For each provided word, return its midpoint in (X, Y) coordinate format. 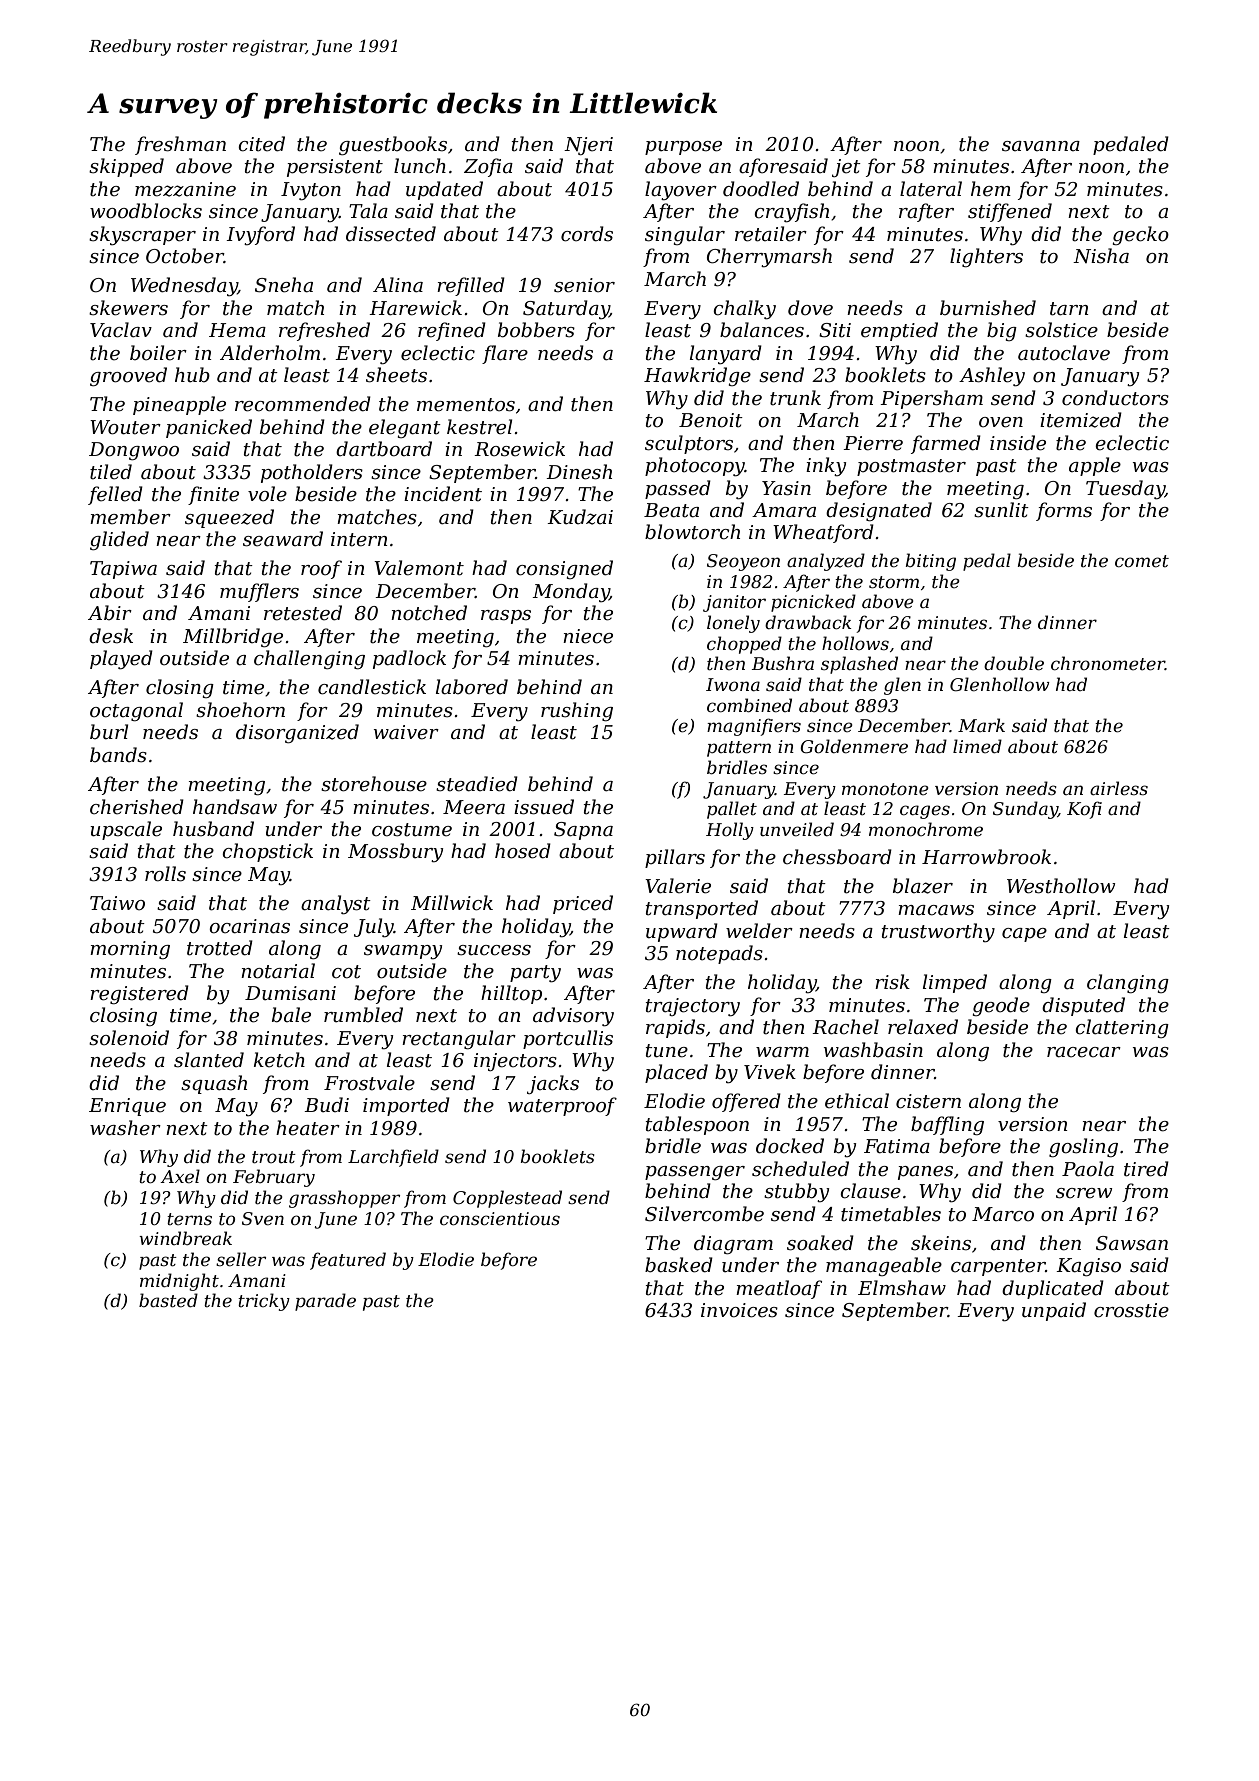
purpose (683, 148)
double (1014, 663)
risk (892, 982)
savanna (1041, 146)
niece (588, 636)
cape (1024, 935)
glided (119, 540)
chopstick (267, 852)
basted (168, 1300)
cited (261, 144)
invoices (739, 1310)
